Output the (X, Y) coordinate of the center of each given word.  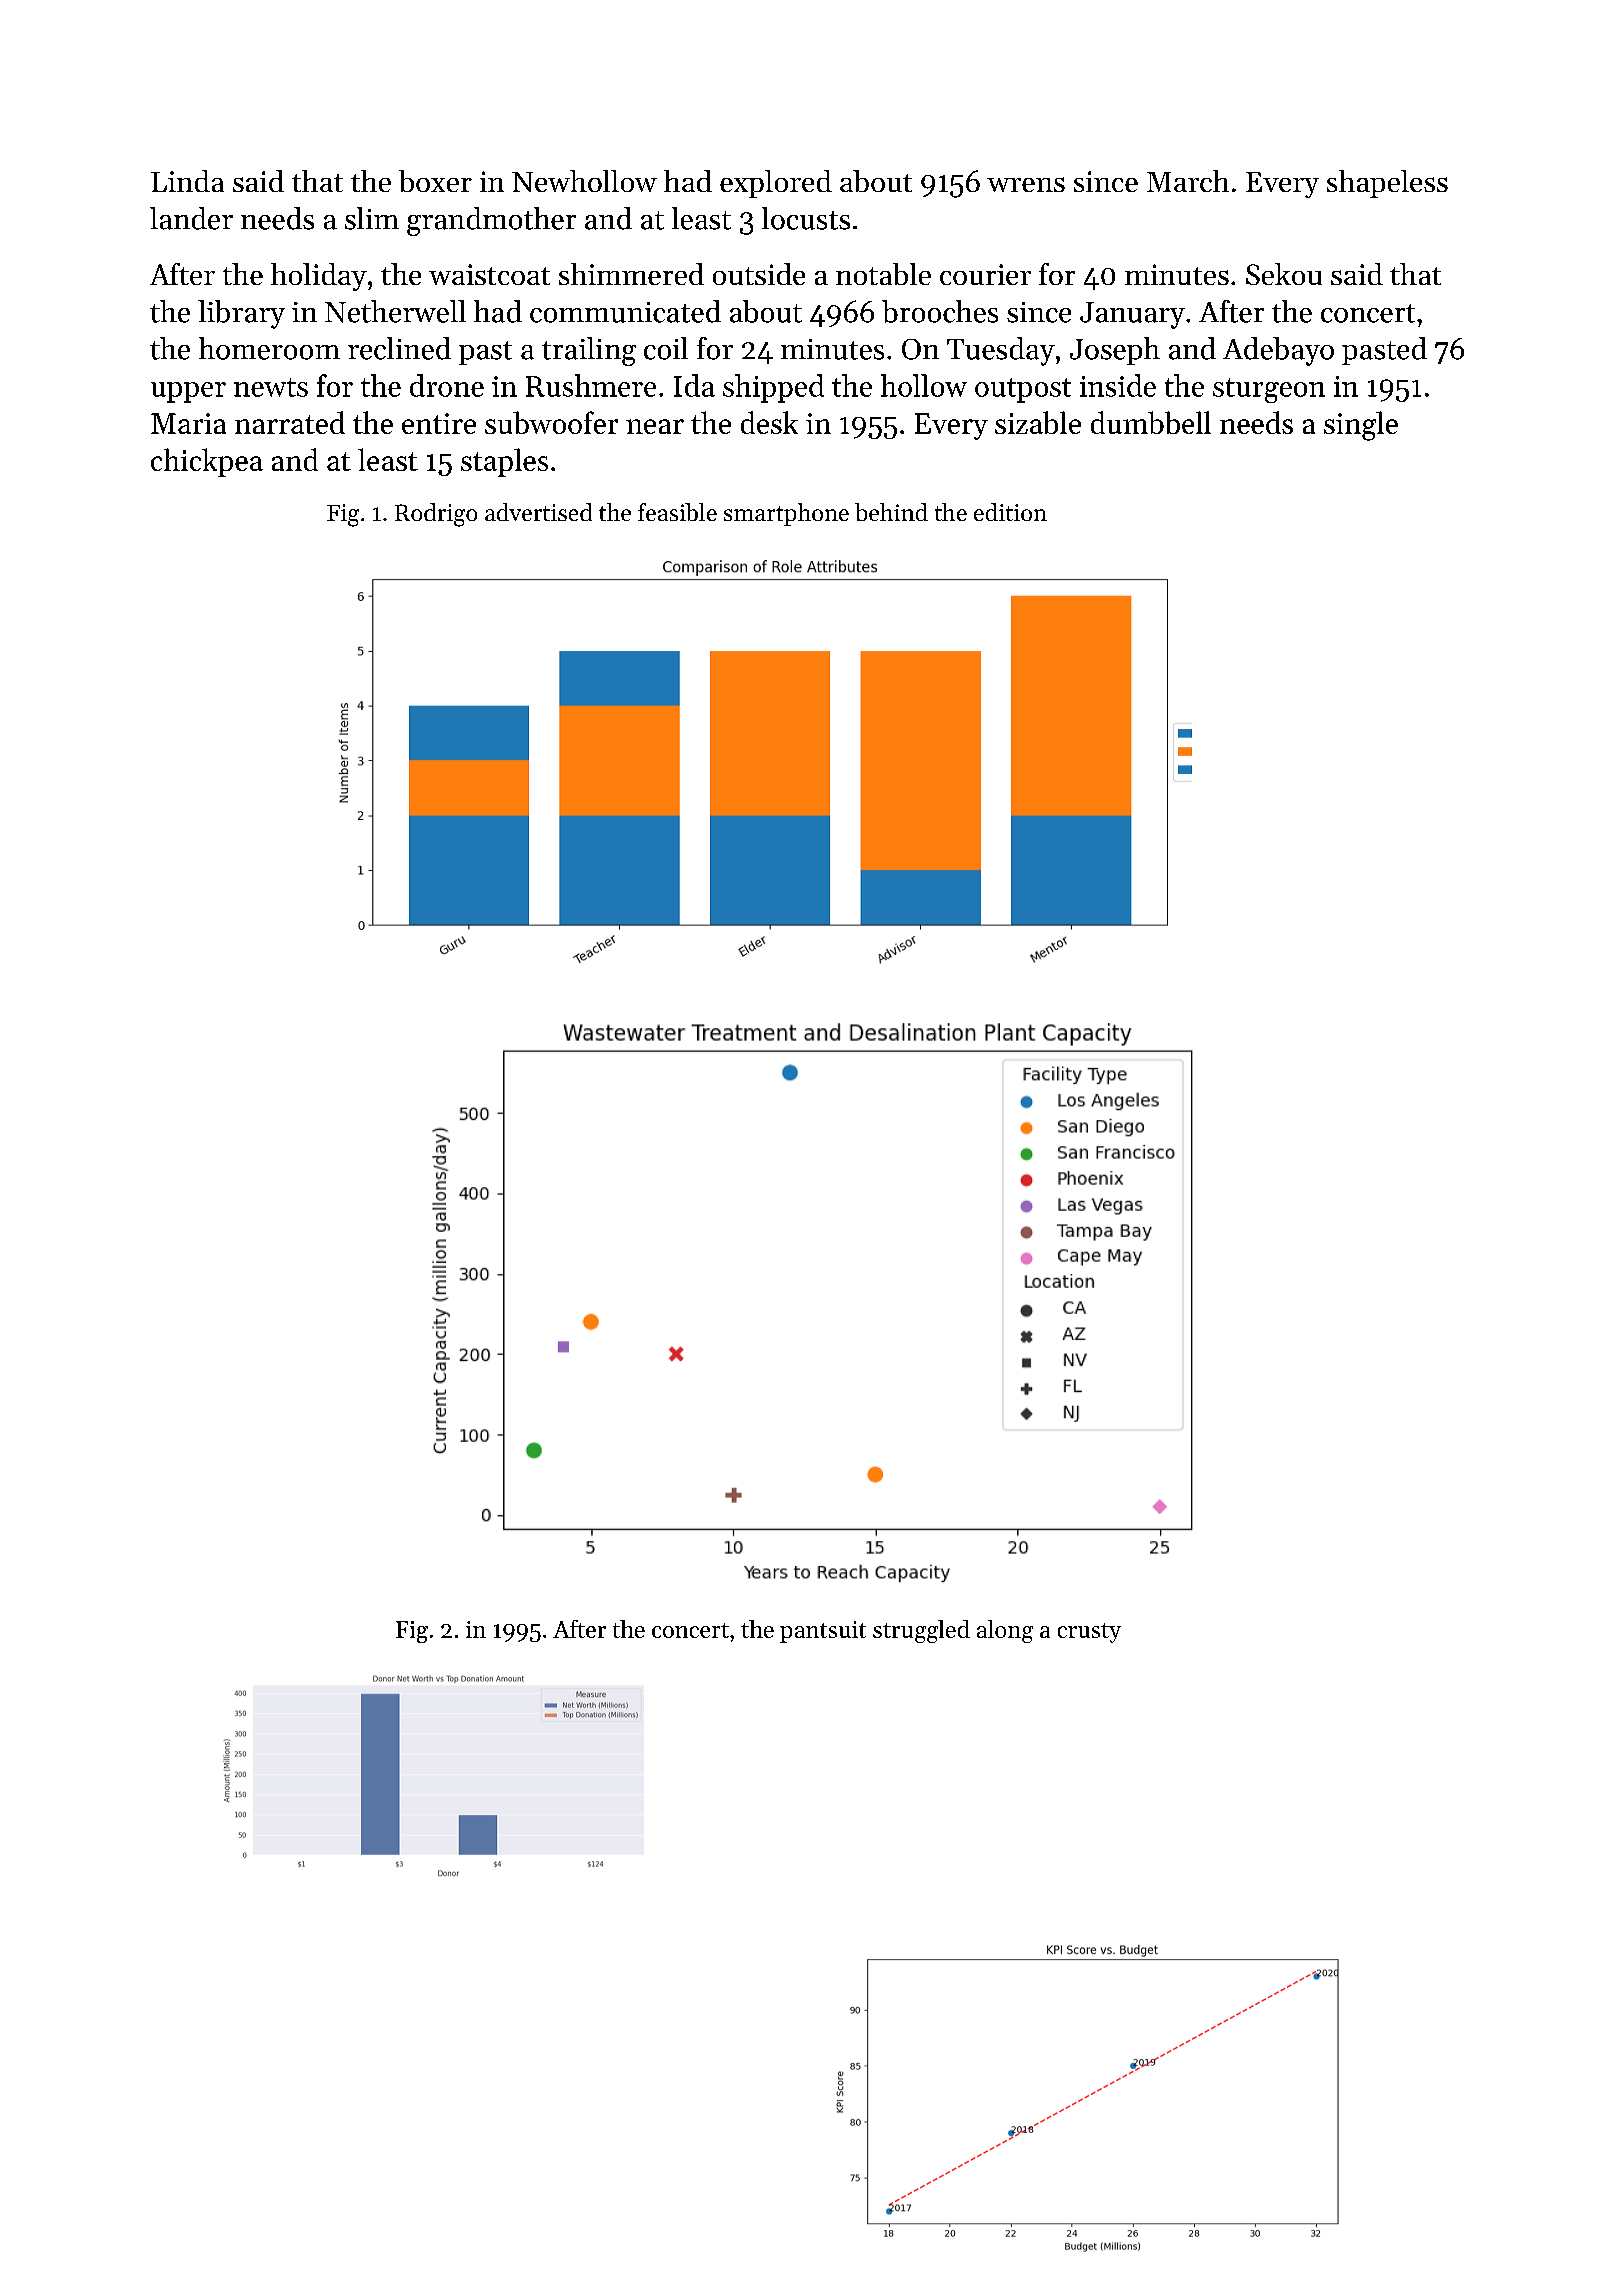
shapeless (1387, 184)
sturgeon (1269, 390)
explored (776, 184)
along (1005, 1631)
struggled (921, 1631)
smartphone (786, 514)
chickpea (207, 462)
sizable (1038, 422)
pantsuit (823, 1632)
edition (1010, 512)
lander (191, 218)
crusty (1089, 1633)
